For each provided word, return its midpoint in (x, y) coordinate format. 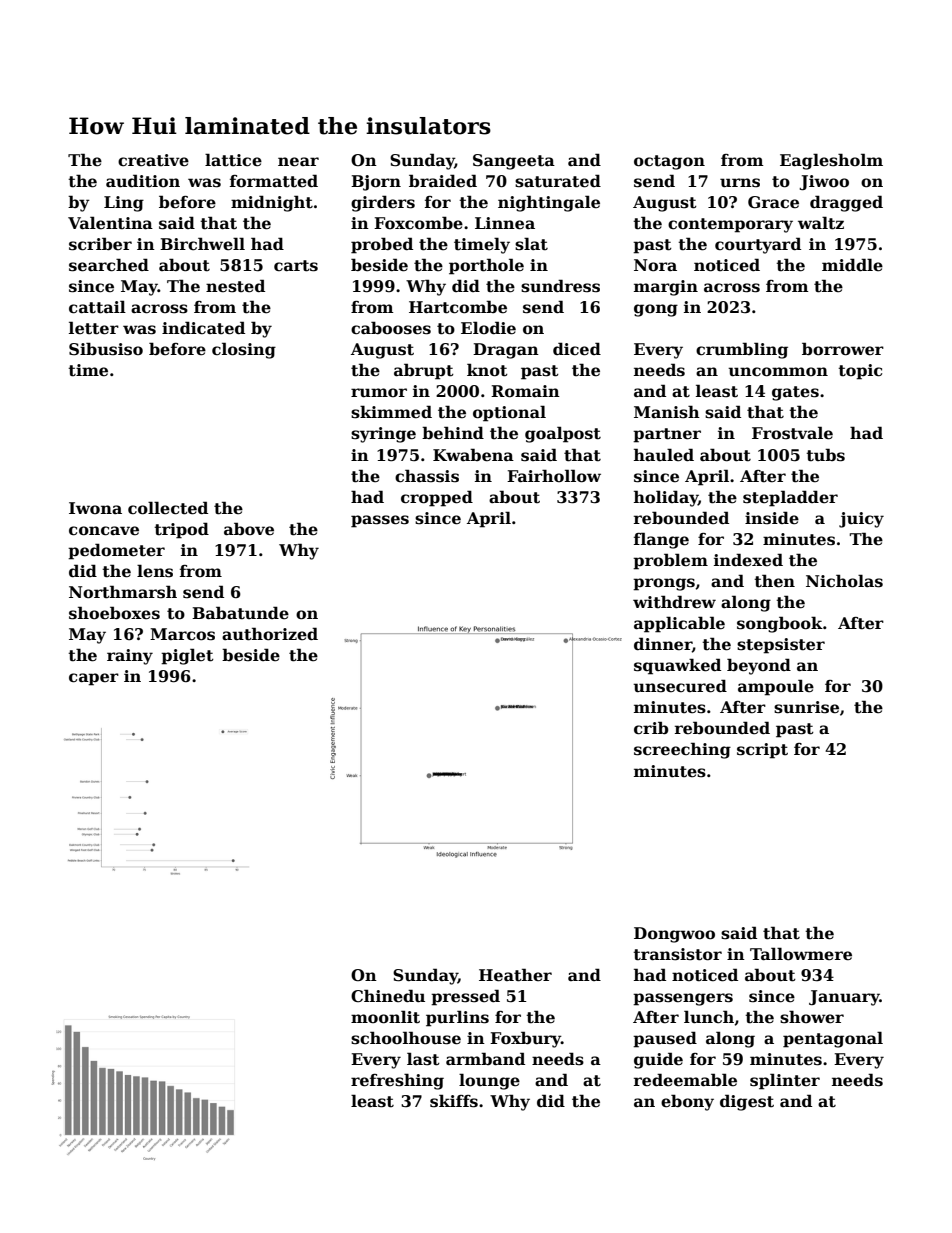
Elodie (488, 328)
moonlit (385, 1017)
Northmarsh (123, 592)
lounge (489, 1081)
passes (380, 521)
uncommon (778, 372)
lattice (233, 160)
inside (772, 518)
